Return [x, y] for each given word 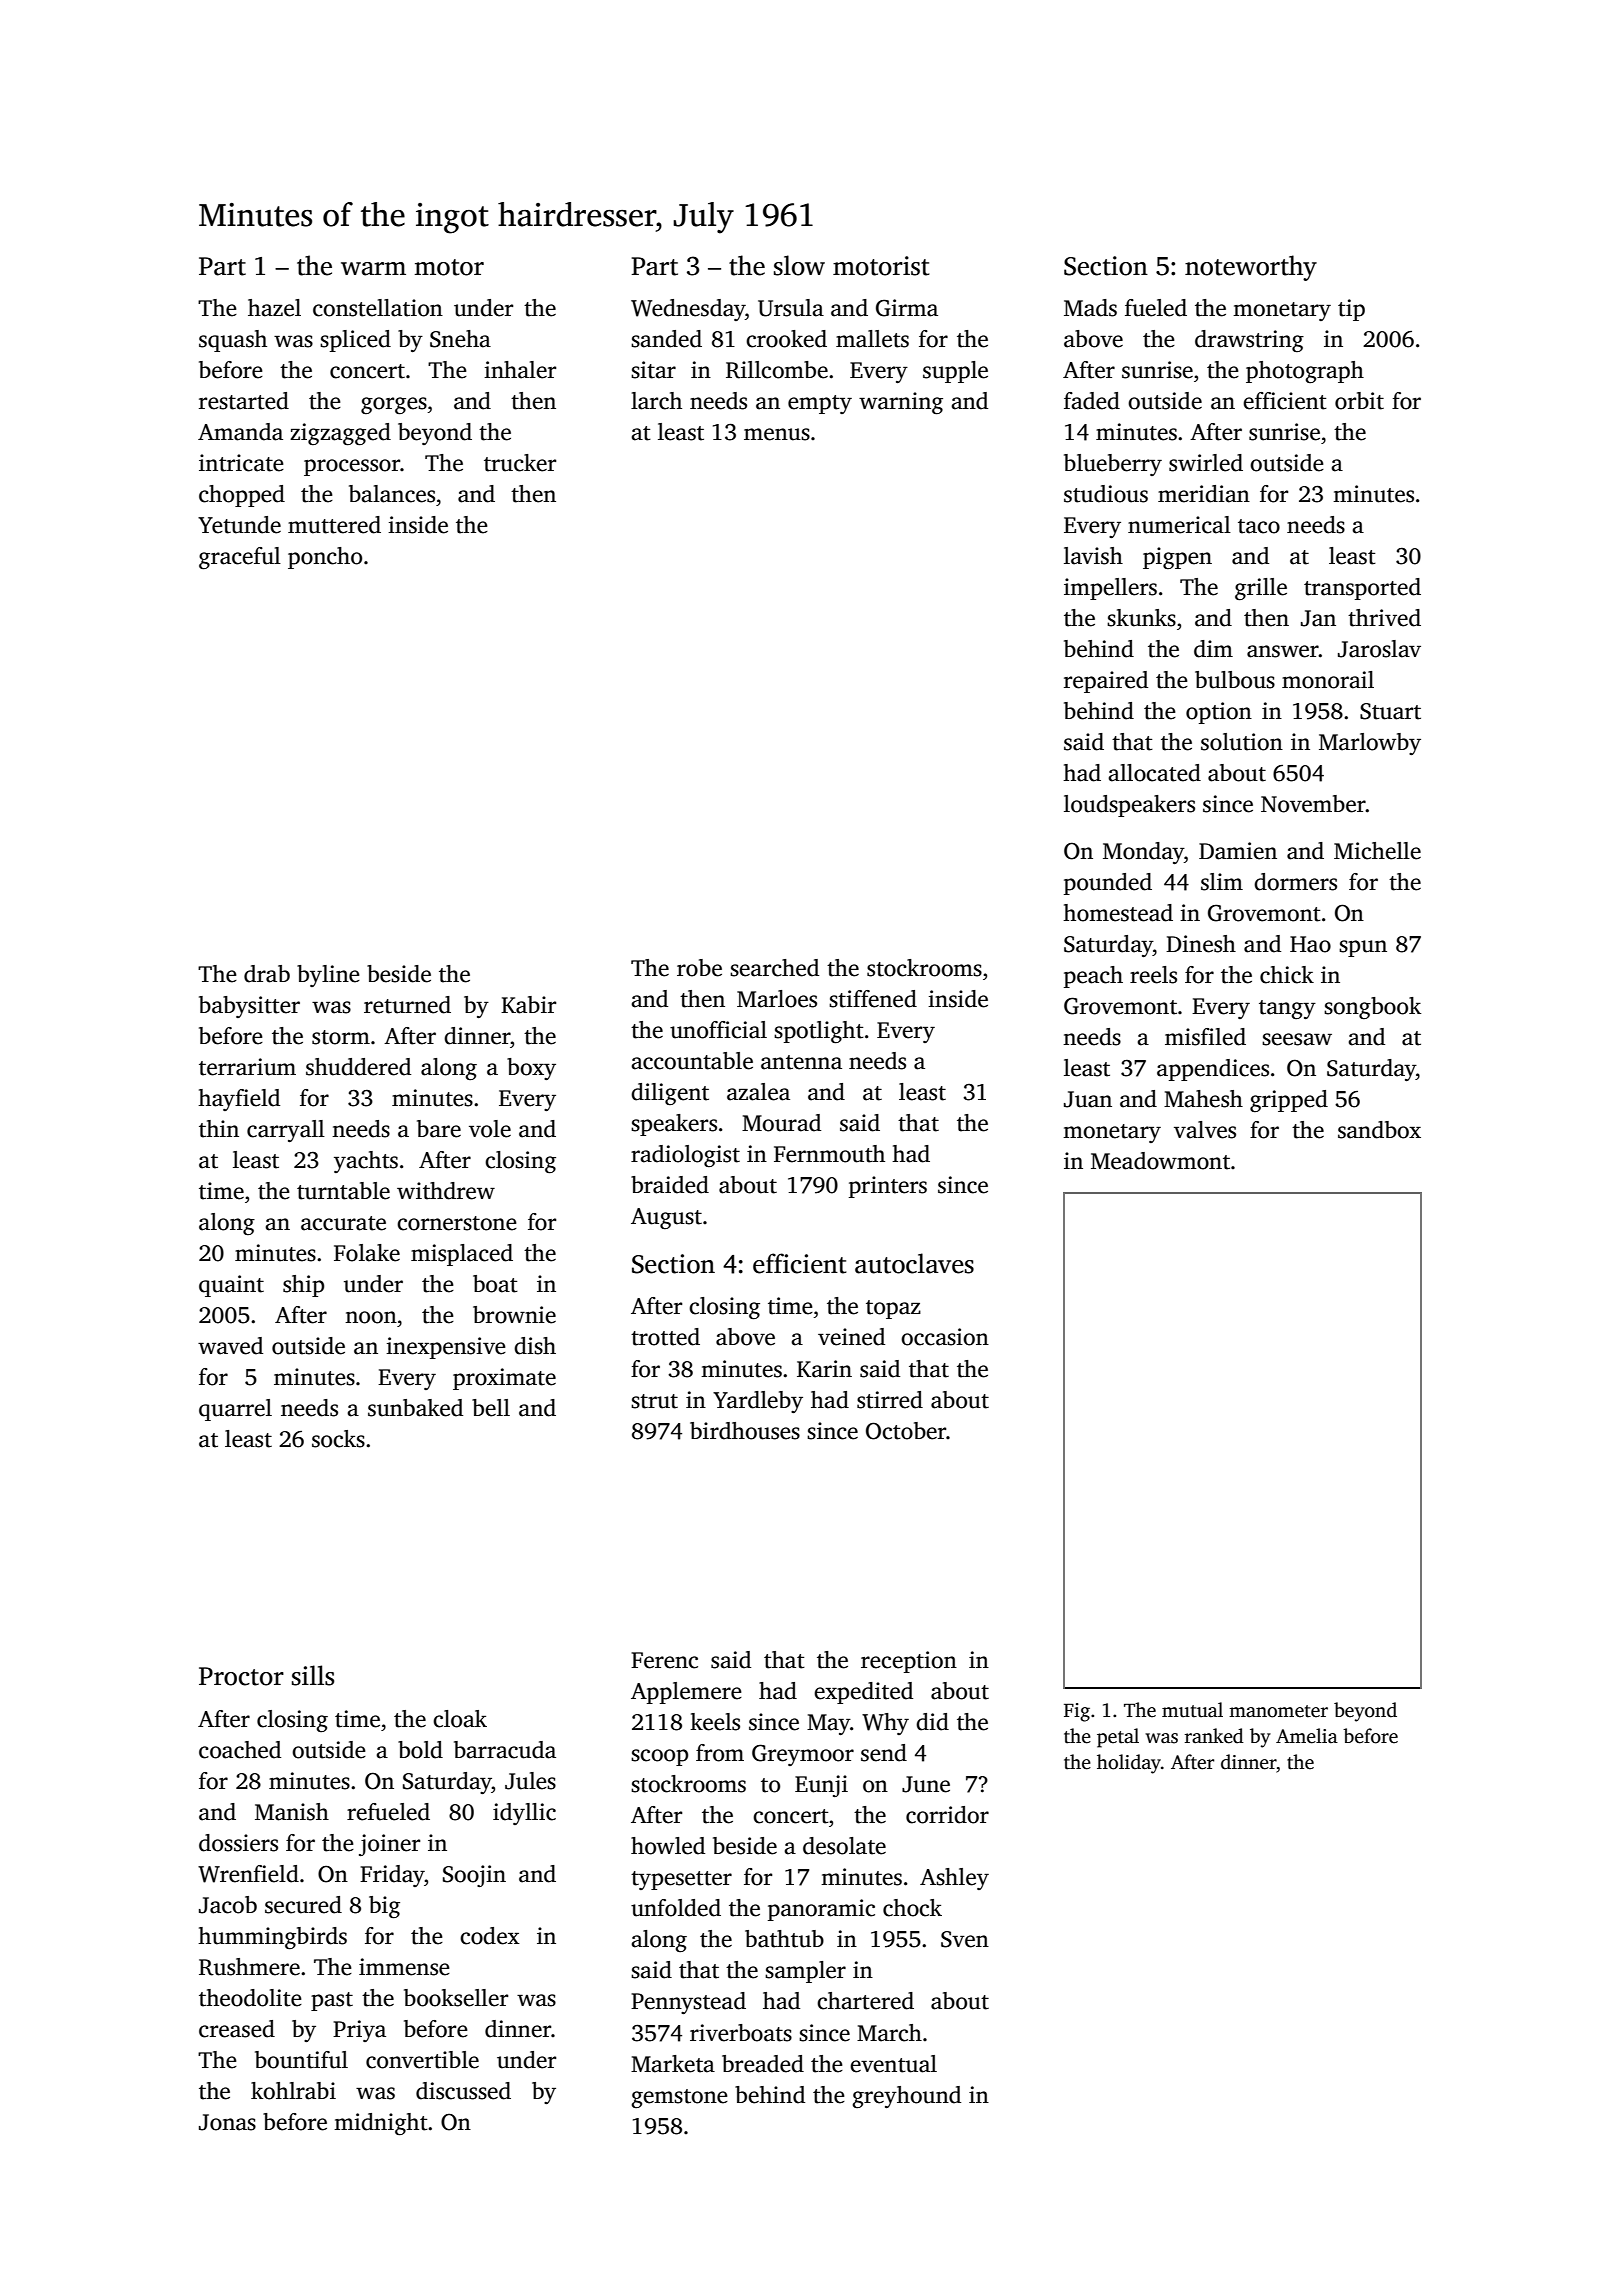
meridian [1204, 494]
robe [699, 968]
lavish [1093, 556]
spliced [355, 341]
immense [404, 1967]
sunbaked [415, 1408]
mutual [1192, 1710]
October [906, 1431]
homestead [1118, 913]
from [720, 1753]
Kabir [528, 1005]
